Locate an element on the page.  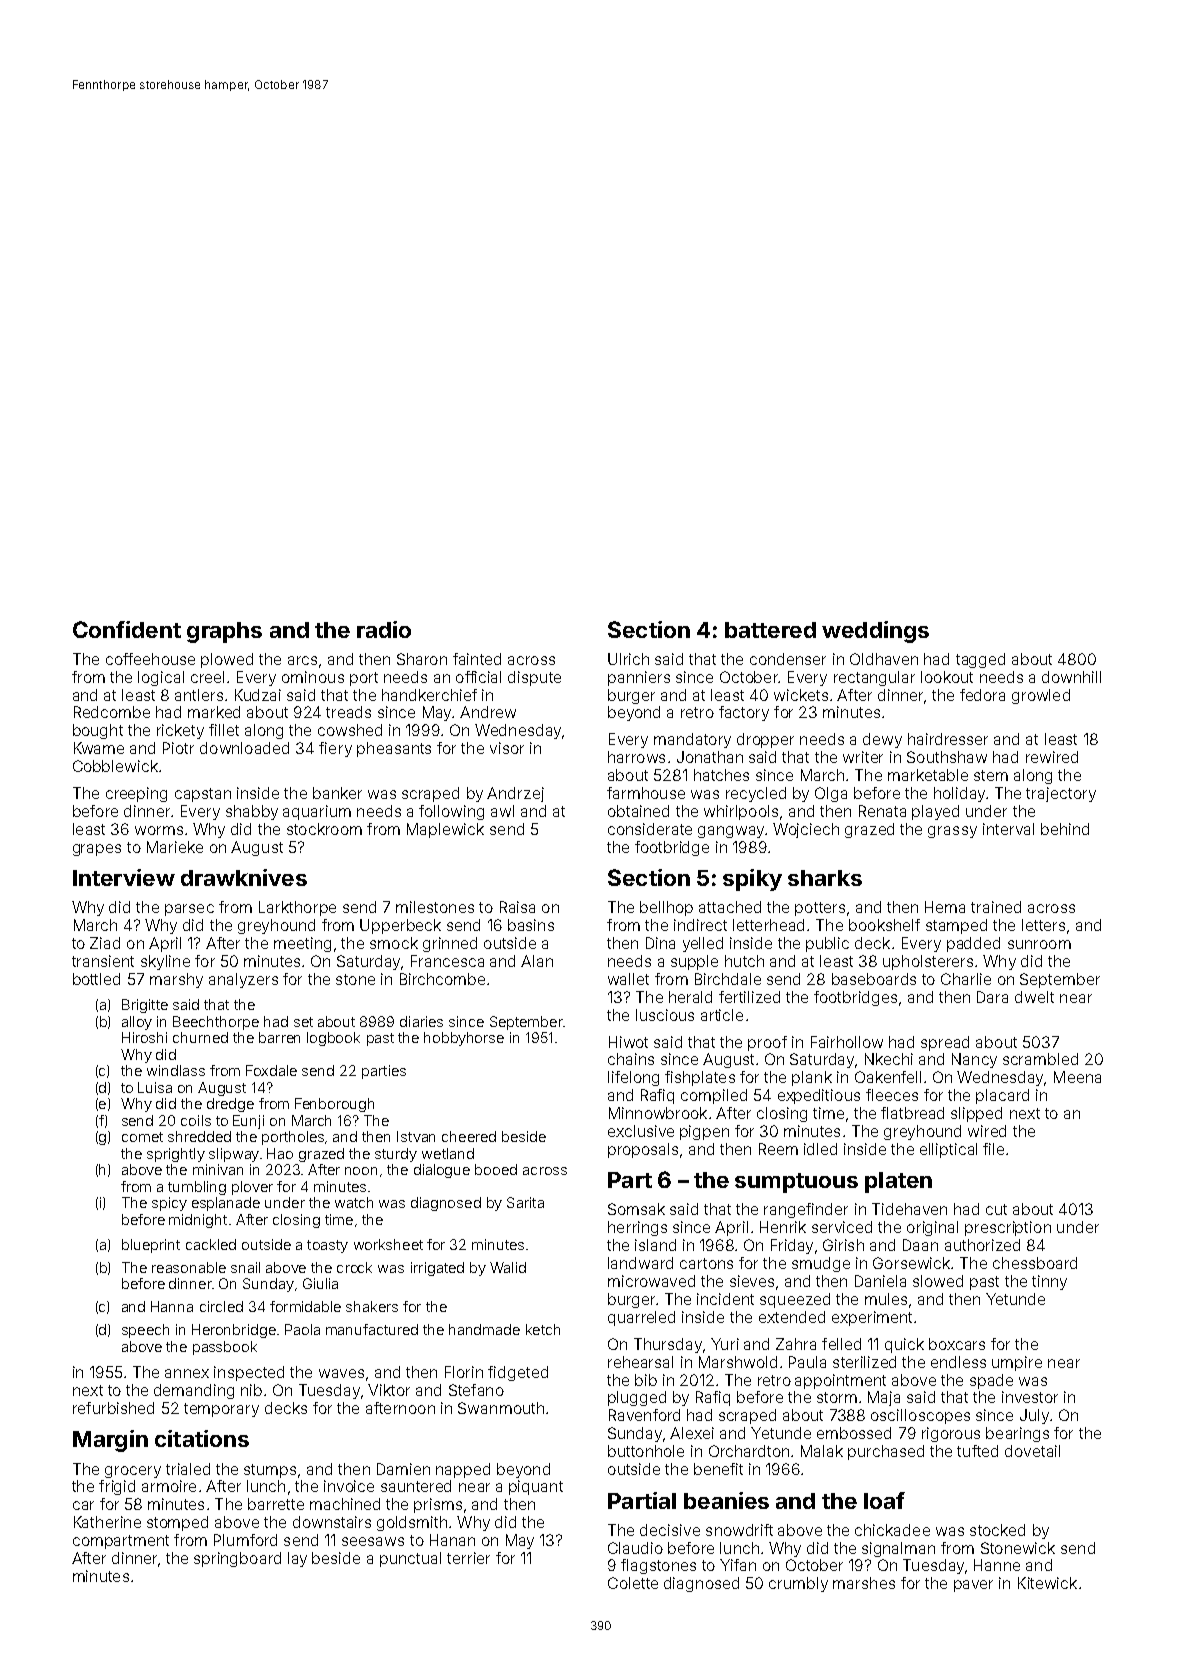
springboard is located at coordinates (237, 1559).
